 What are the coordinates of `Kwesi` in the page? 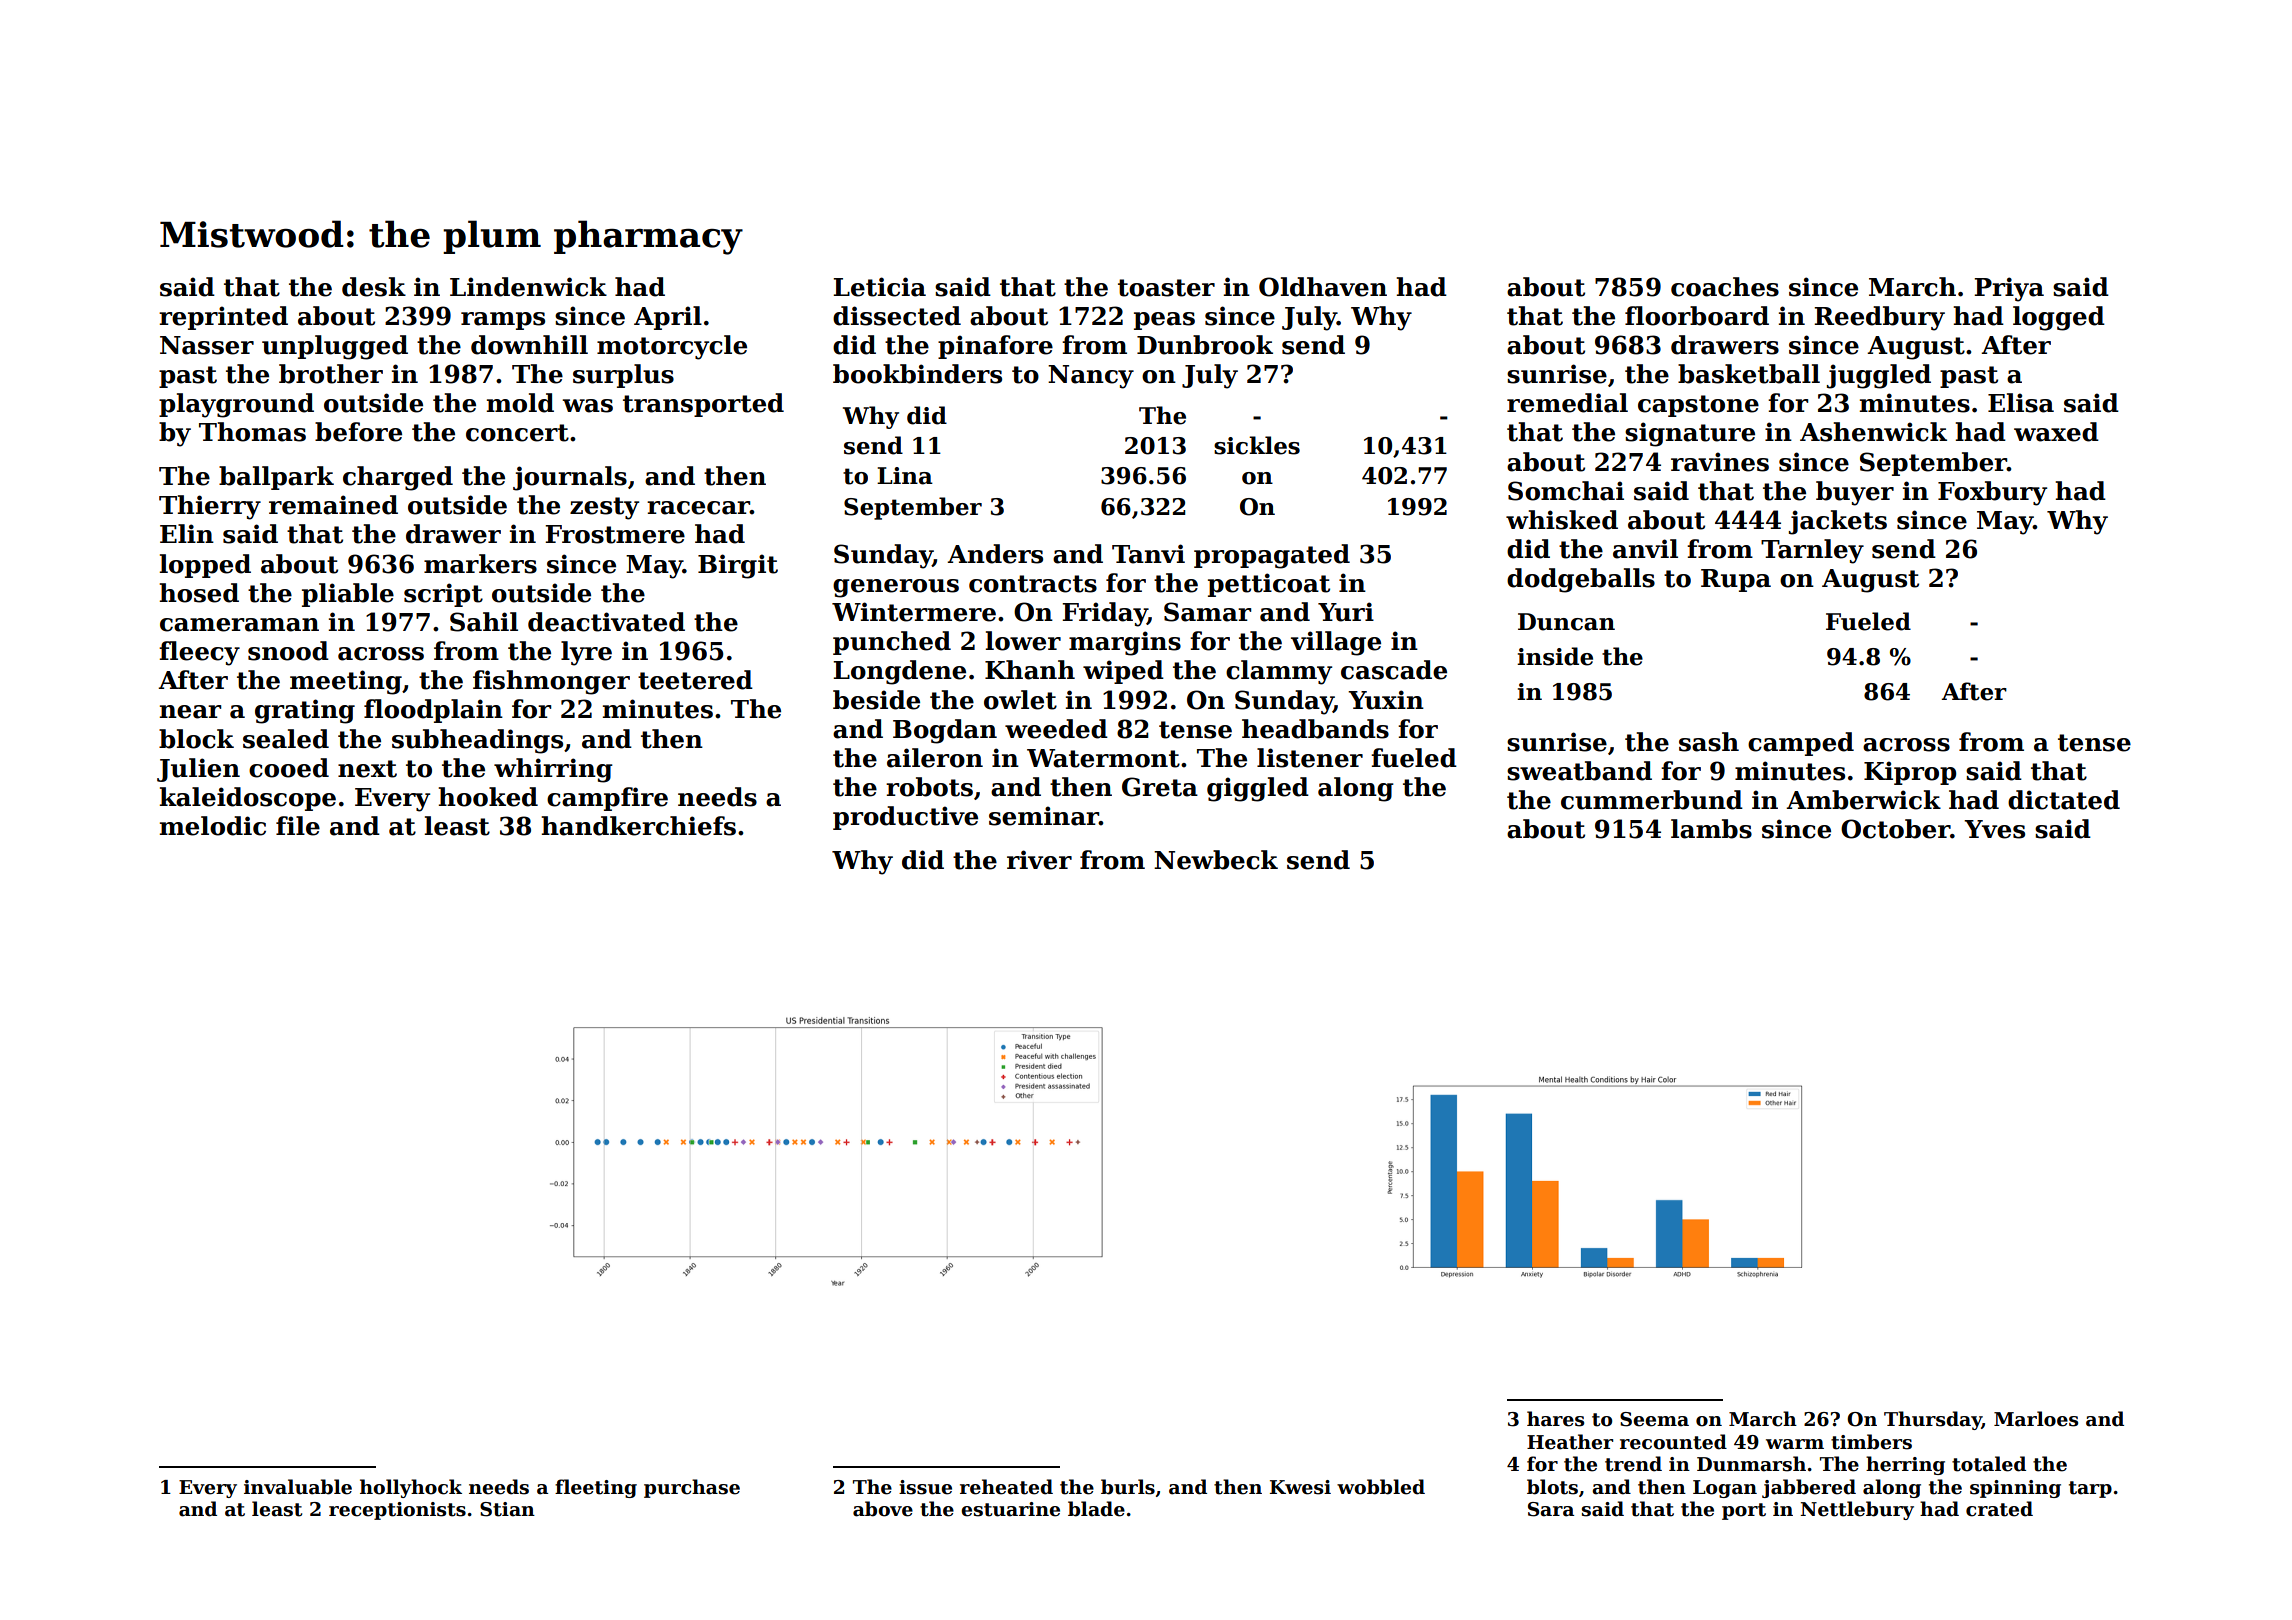 It's located at (1300, 1487).
